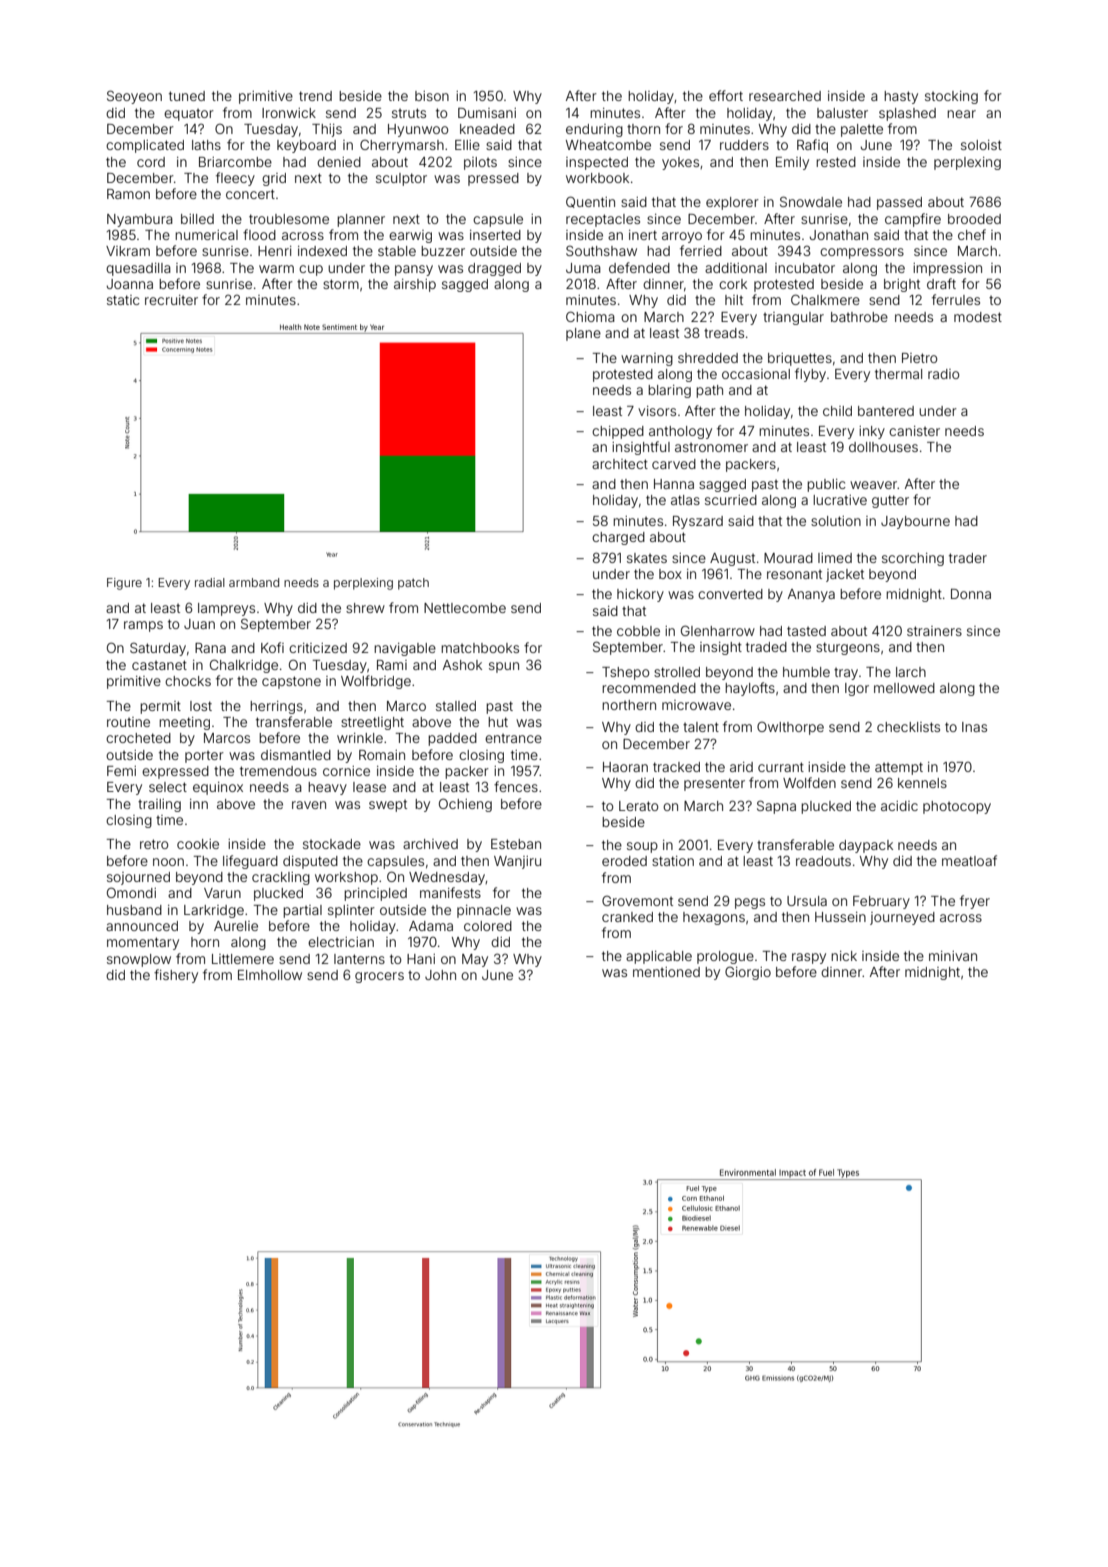 This screenshot has width=1108, height=1567. I want to click on shrew, so click(365, 608).
